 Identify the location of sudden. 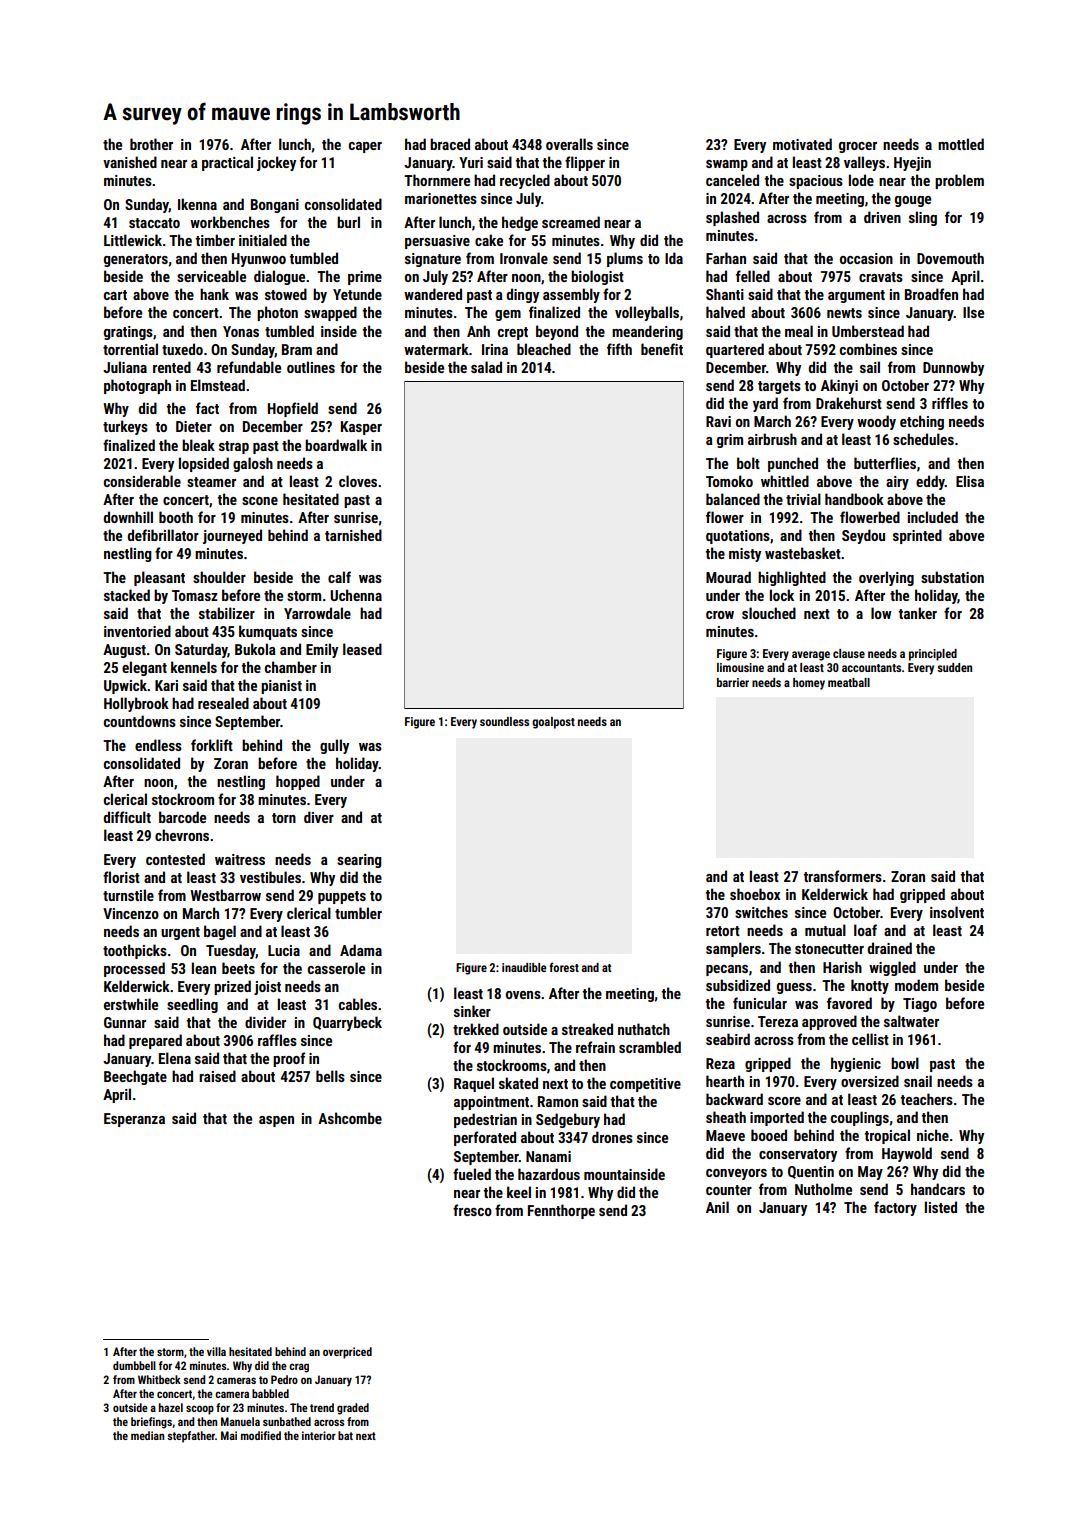
(954, 667).
